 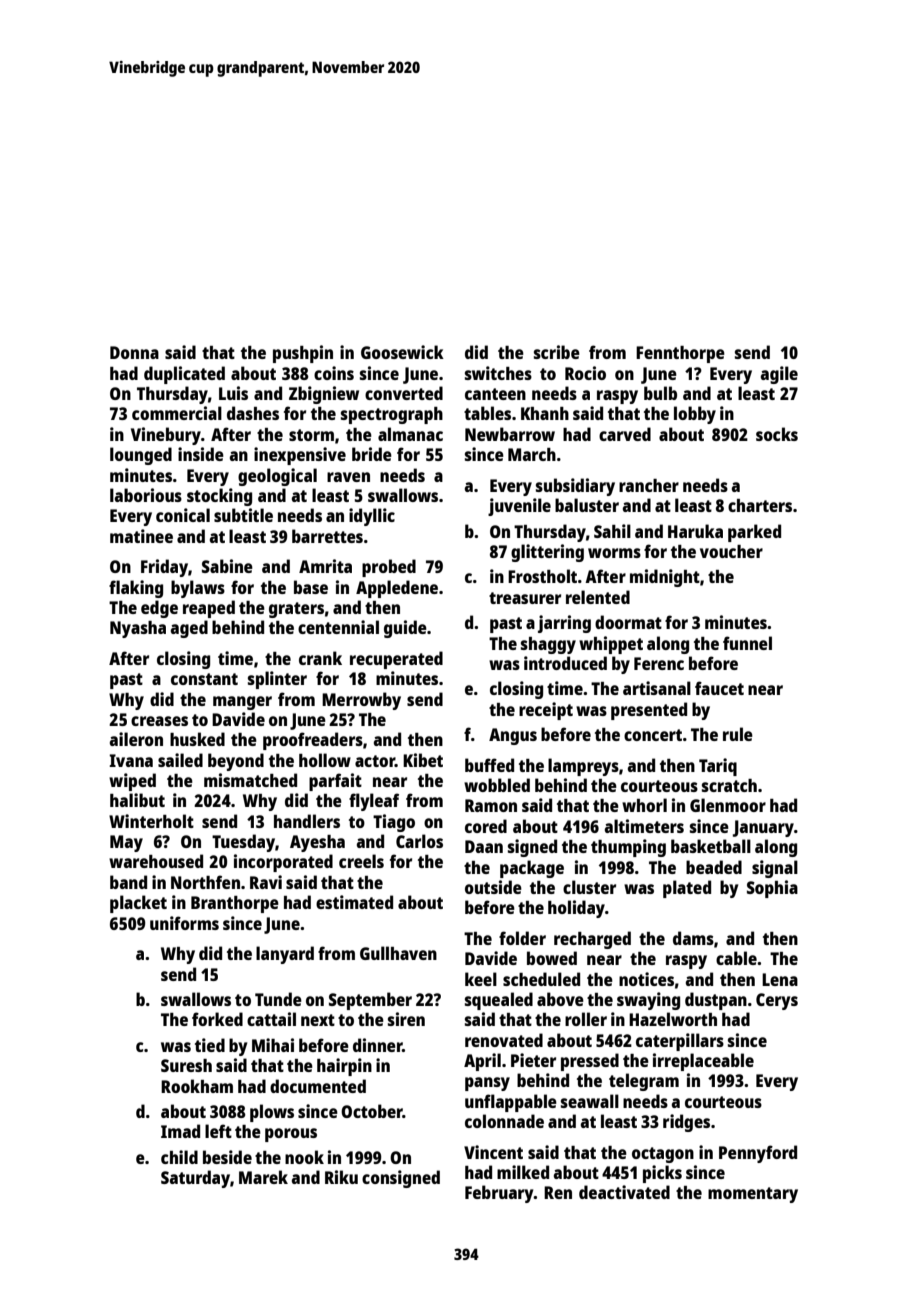 I want to click on Friday, so click(x=164, y=568).
